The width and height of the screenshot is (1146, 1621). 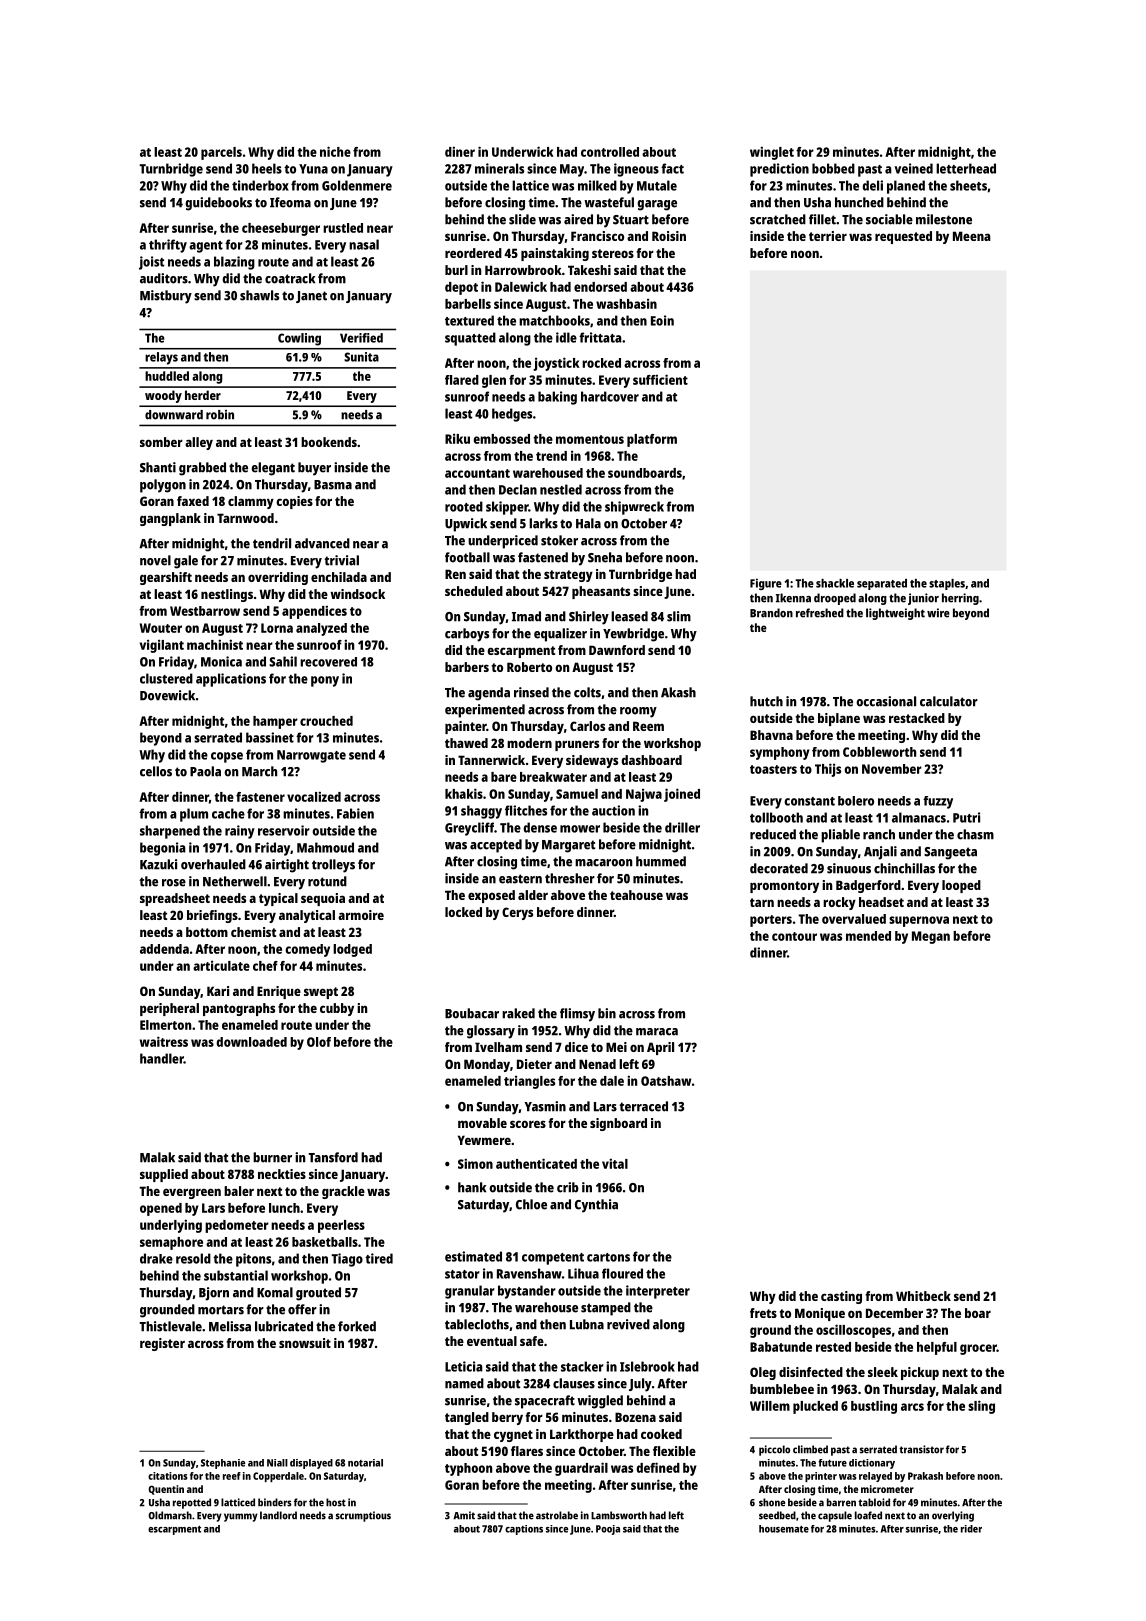 I want to click on teahouse, so click(x=636, y=895).
